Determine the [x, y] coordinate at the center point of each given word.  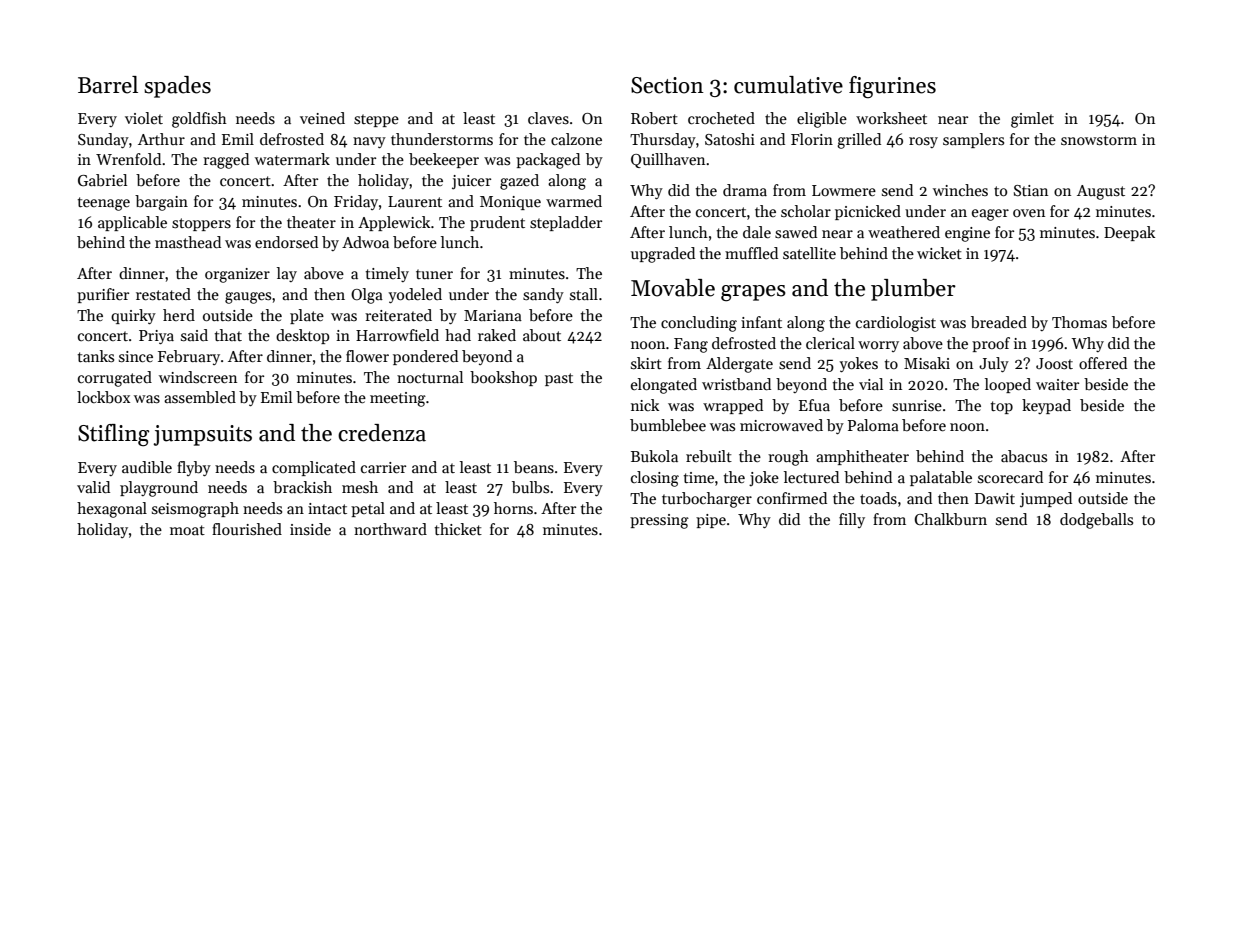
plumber [913, 290]
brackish [302, 487]
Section [667, 85]
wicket [939, 253]
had [458, 335]
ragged [226, 161]
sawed [796, 232]
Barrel [108, 85]
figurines [892, 87]
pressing [659, 521]
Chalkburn [951, 519]
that [228, 335]
